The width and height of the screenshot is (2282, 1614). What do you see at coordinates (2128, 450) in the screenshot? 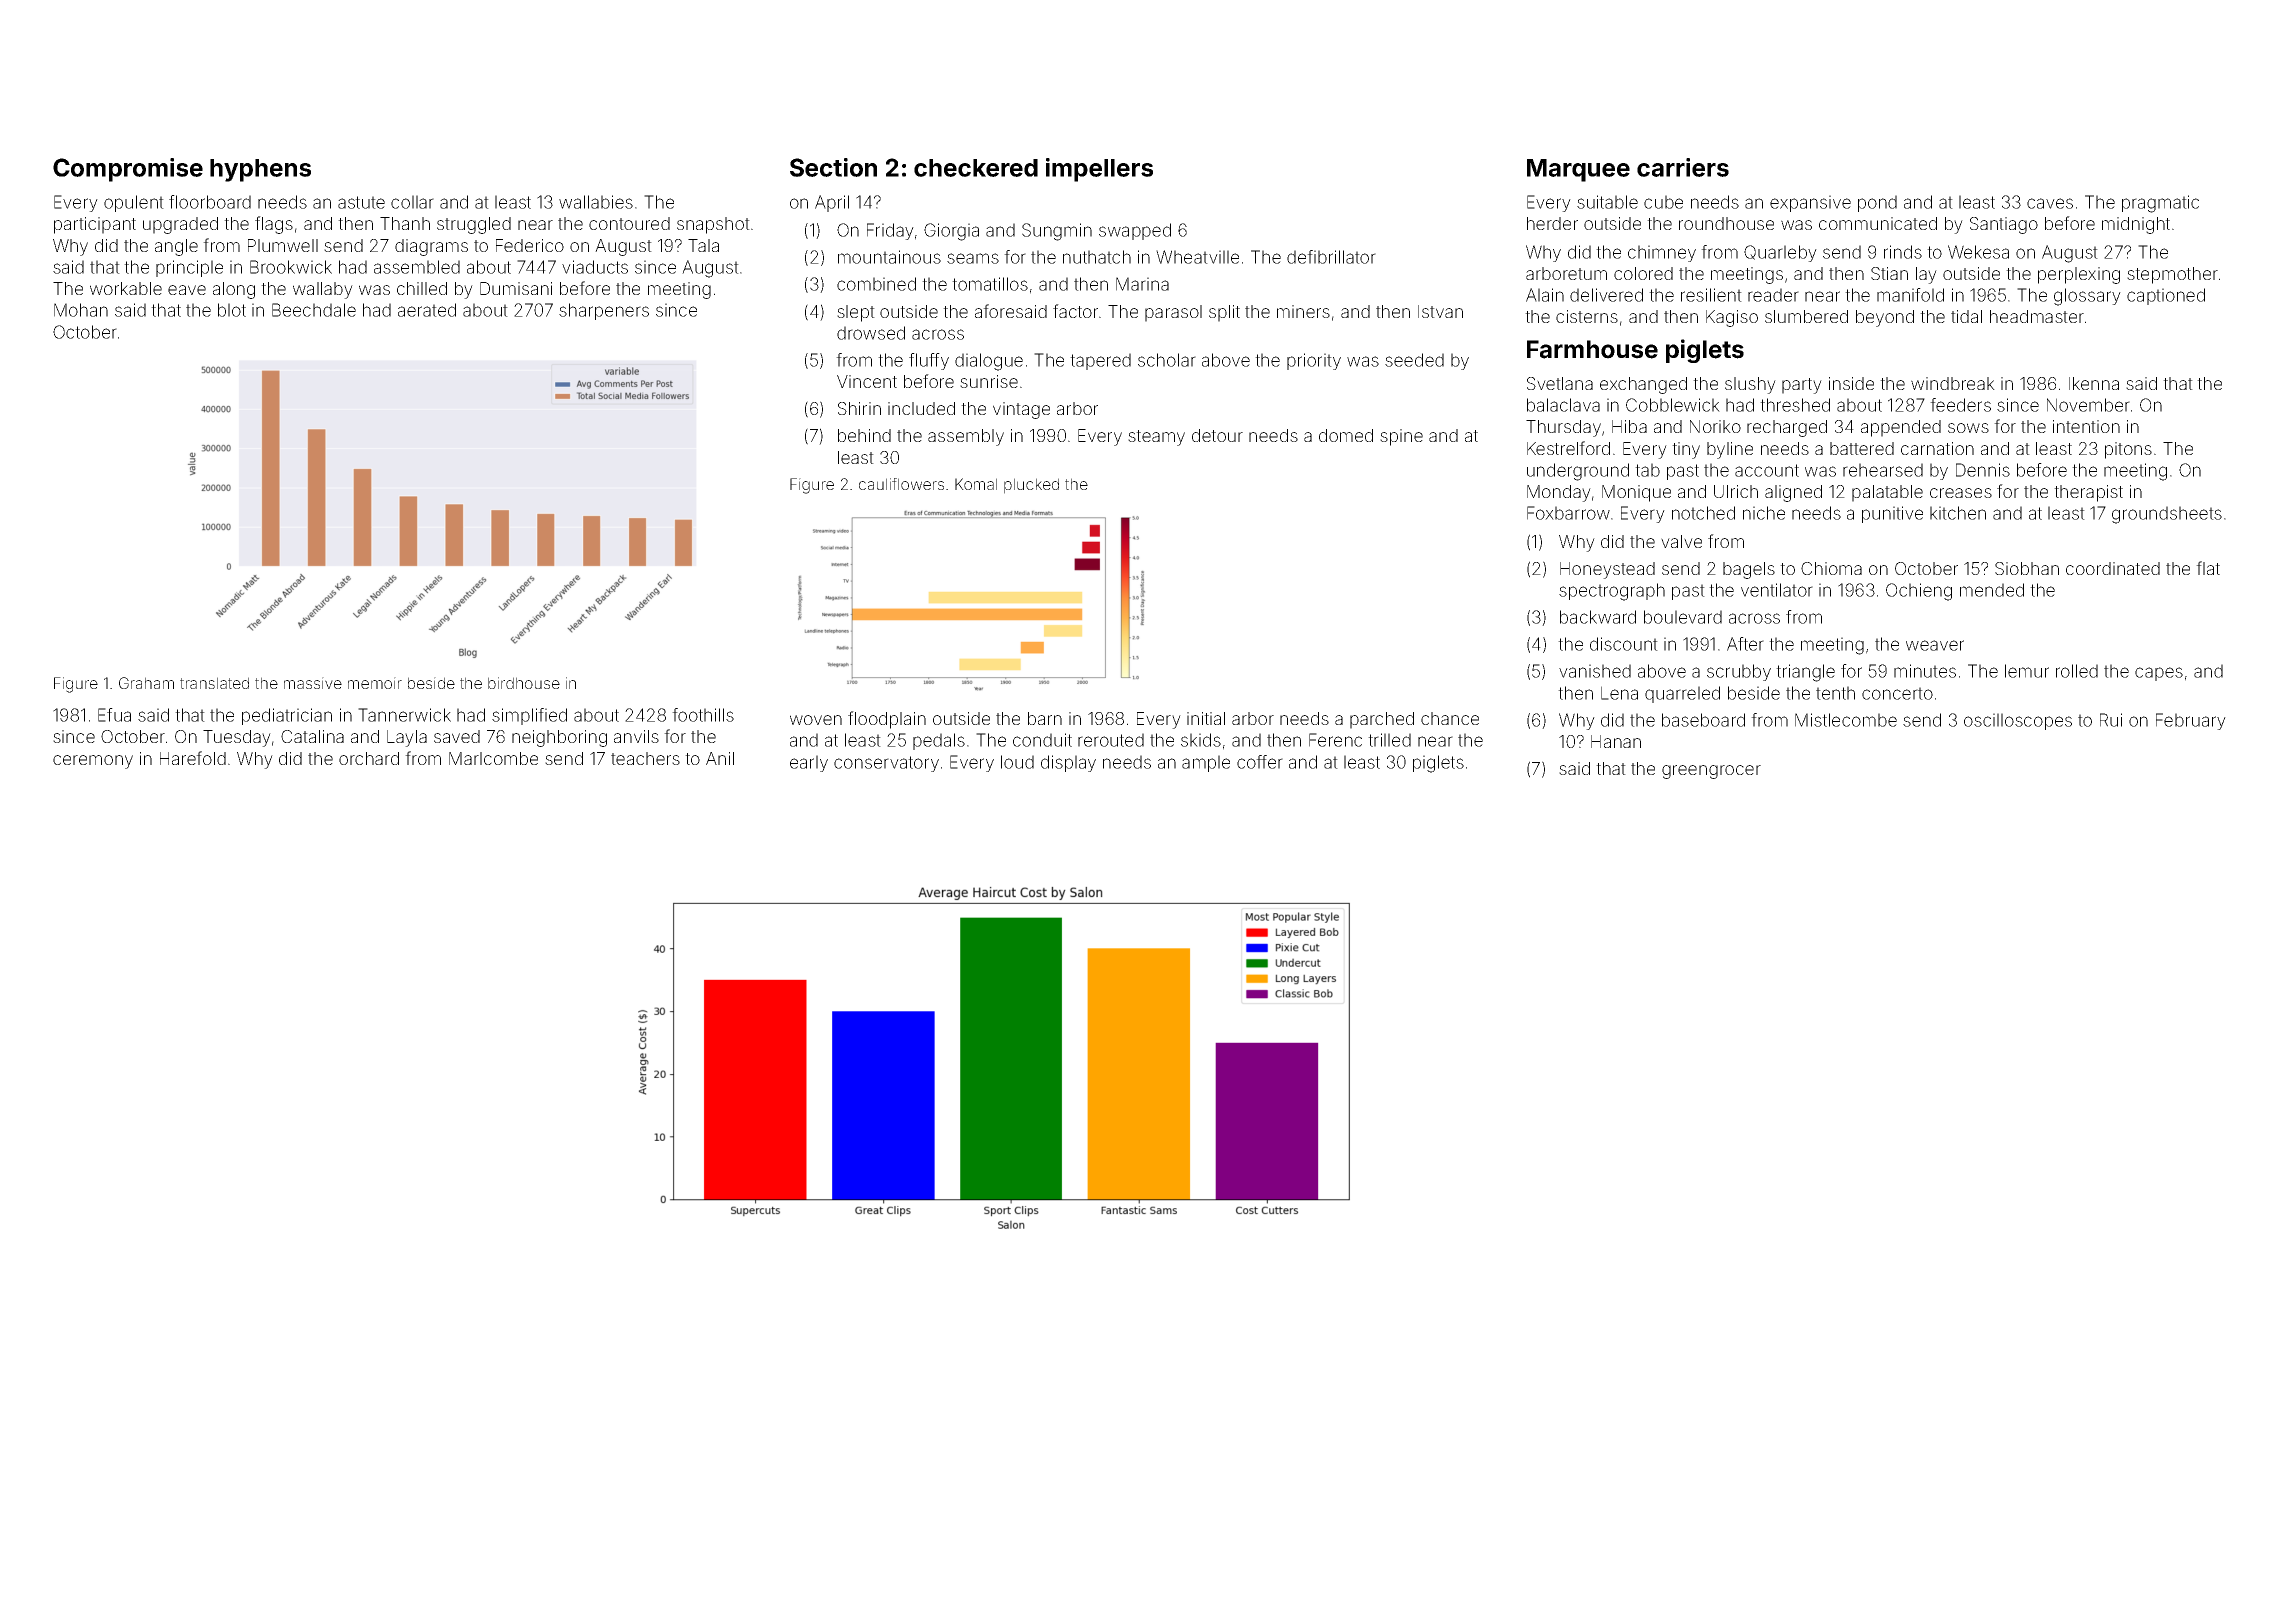
I see `pitons` at bounding box center [2128, 450].
